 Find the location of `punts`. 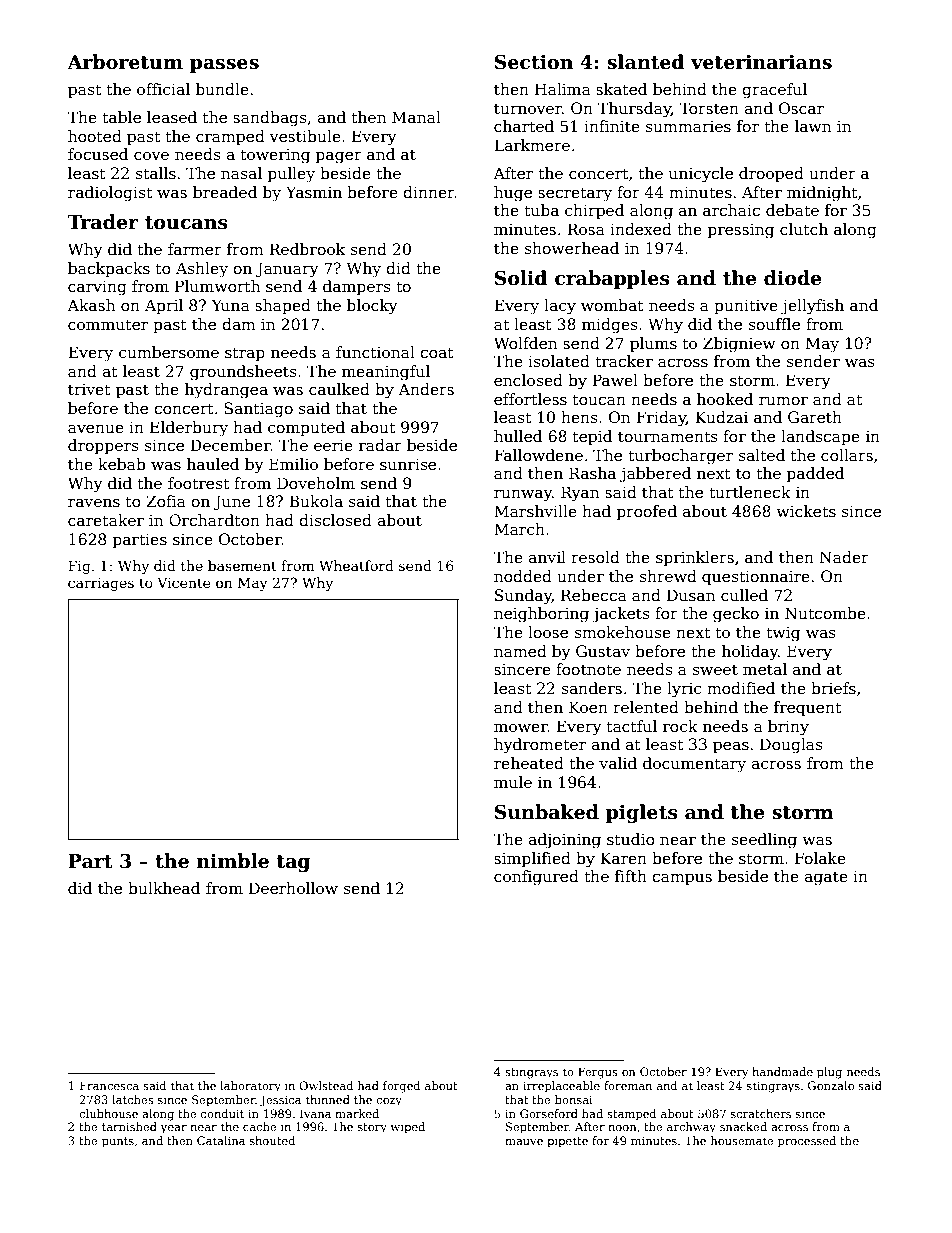

punts is located at coordinates (118, 1142).
